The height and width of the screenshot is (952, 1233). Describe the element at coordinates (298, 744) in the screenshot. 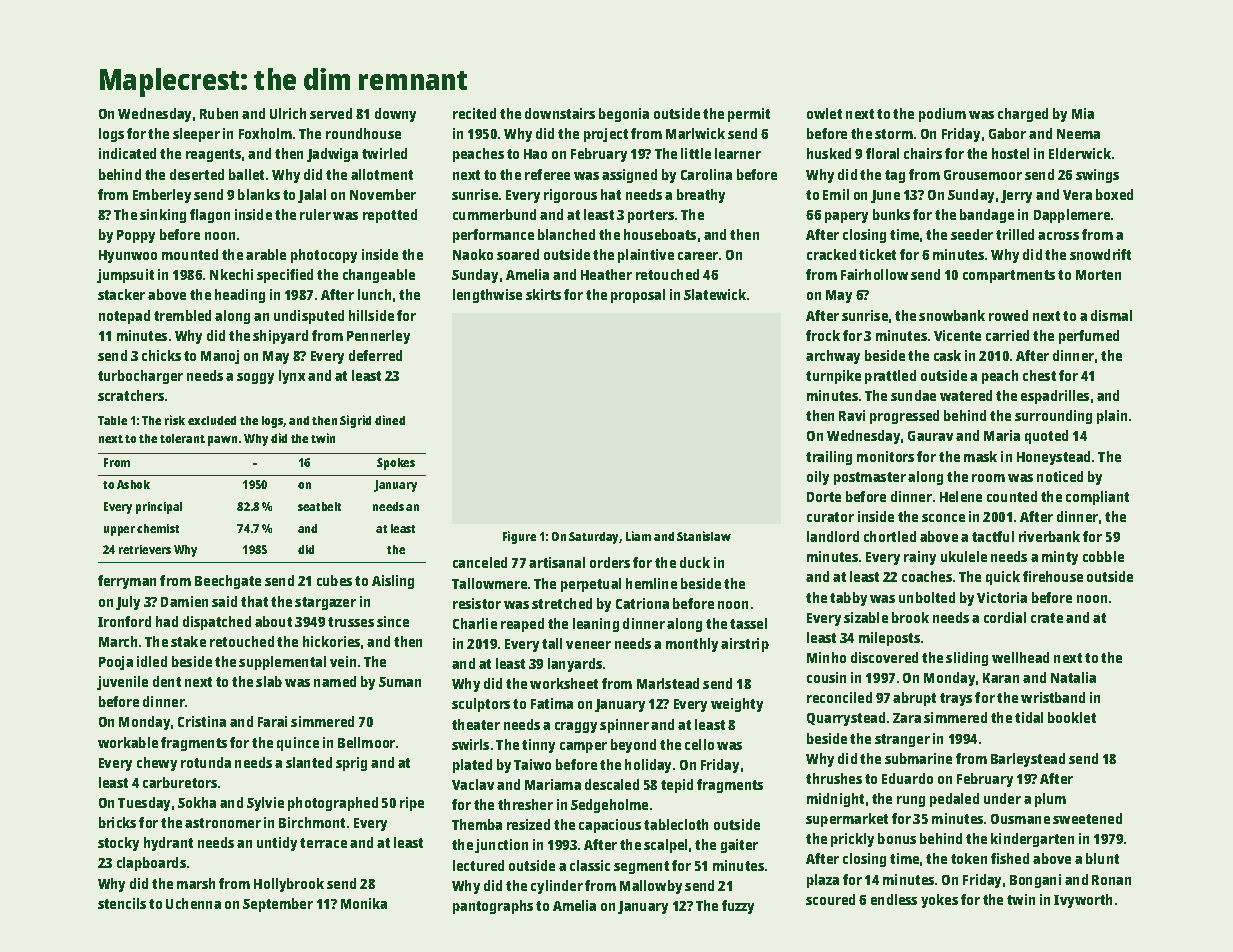

I see `quince` at that location.
